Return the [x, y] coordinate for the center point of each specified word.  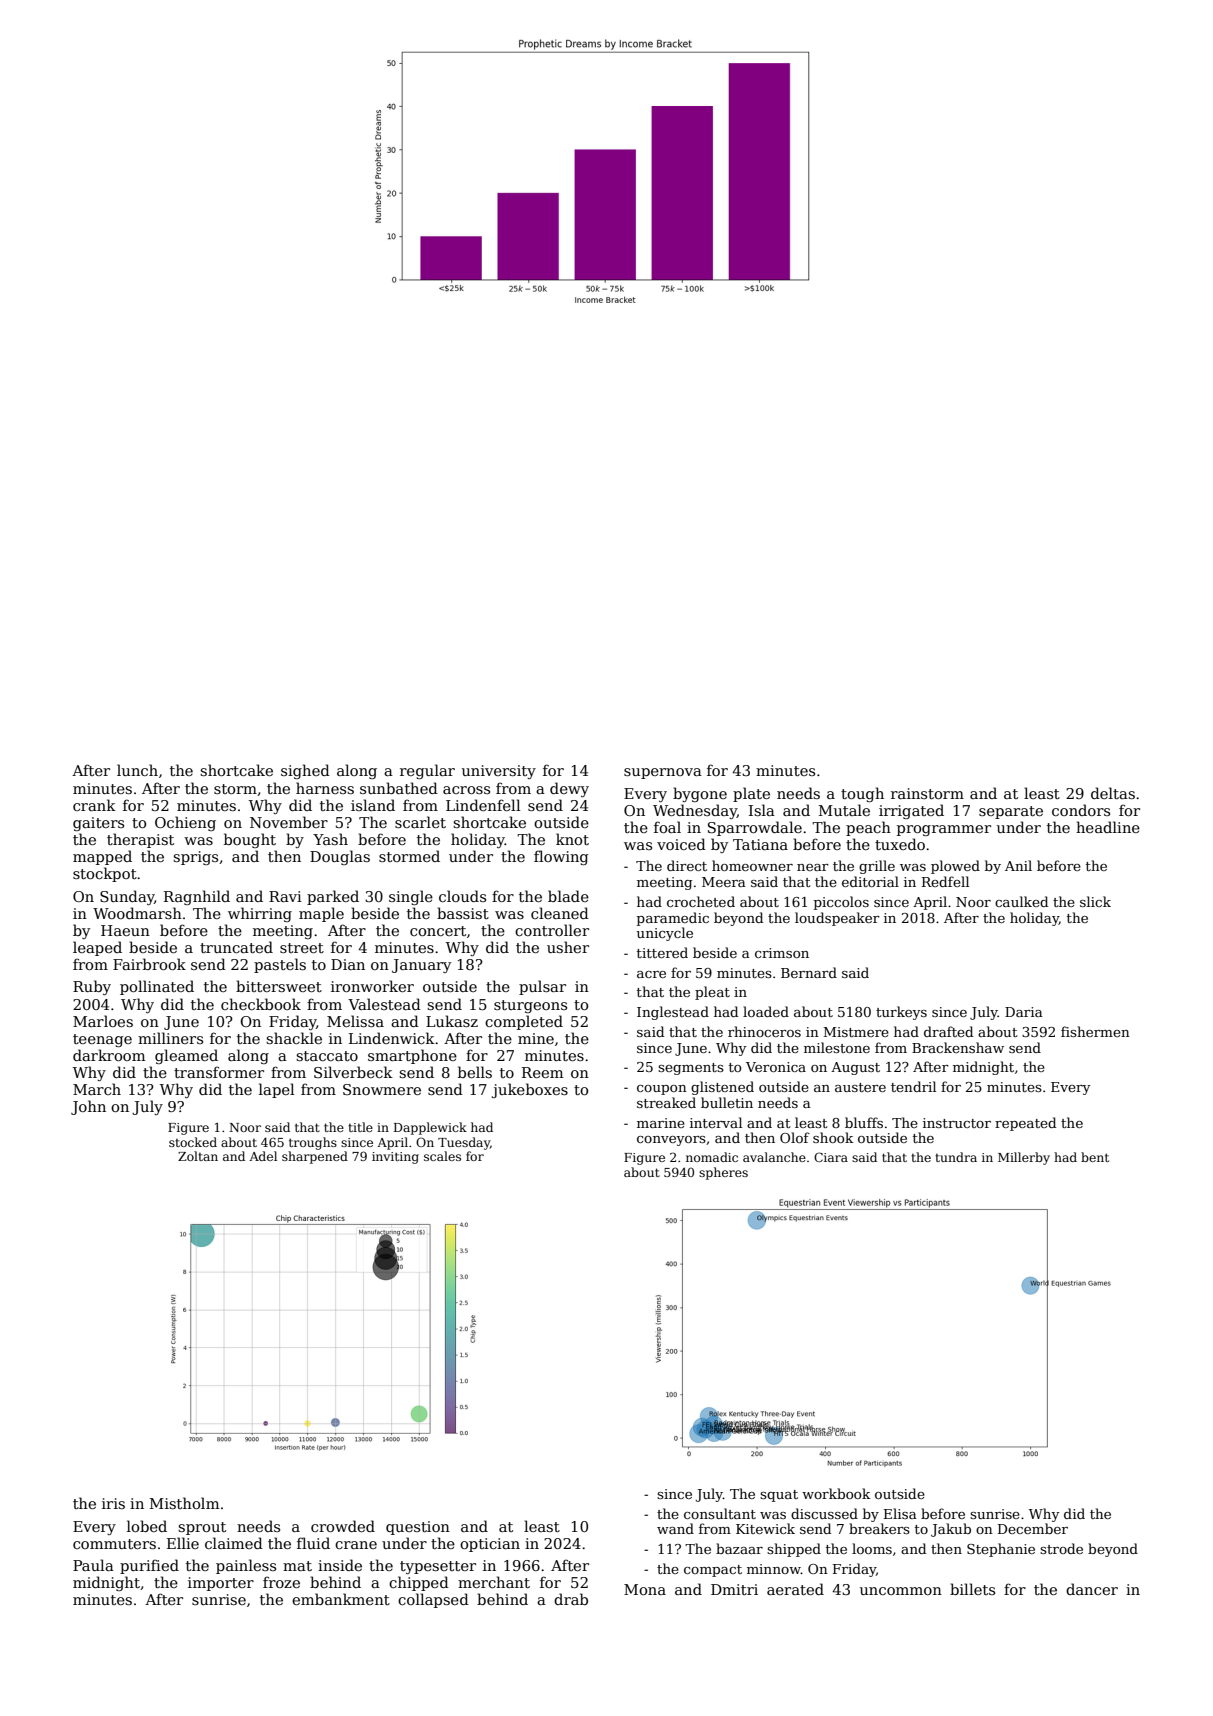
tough [862, 794]
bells [475, 1072]
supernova [663, 773]
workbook [836, 1493]
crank [94, 805]
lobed [147, 1526]
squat [779, 1496]
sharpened [315, 1157]
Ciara [831, 1157]
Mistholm [184, 1503]
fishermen [1095, 1031]
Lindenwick [392, 1038]
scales [442, 1156]
